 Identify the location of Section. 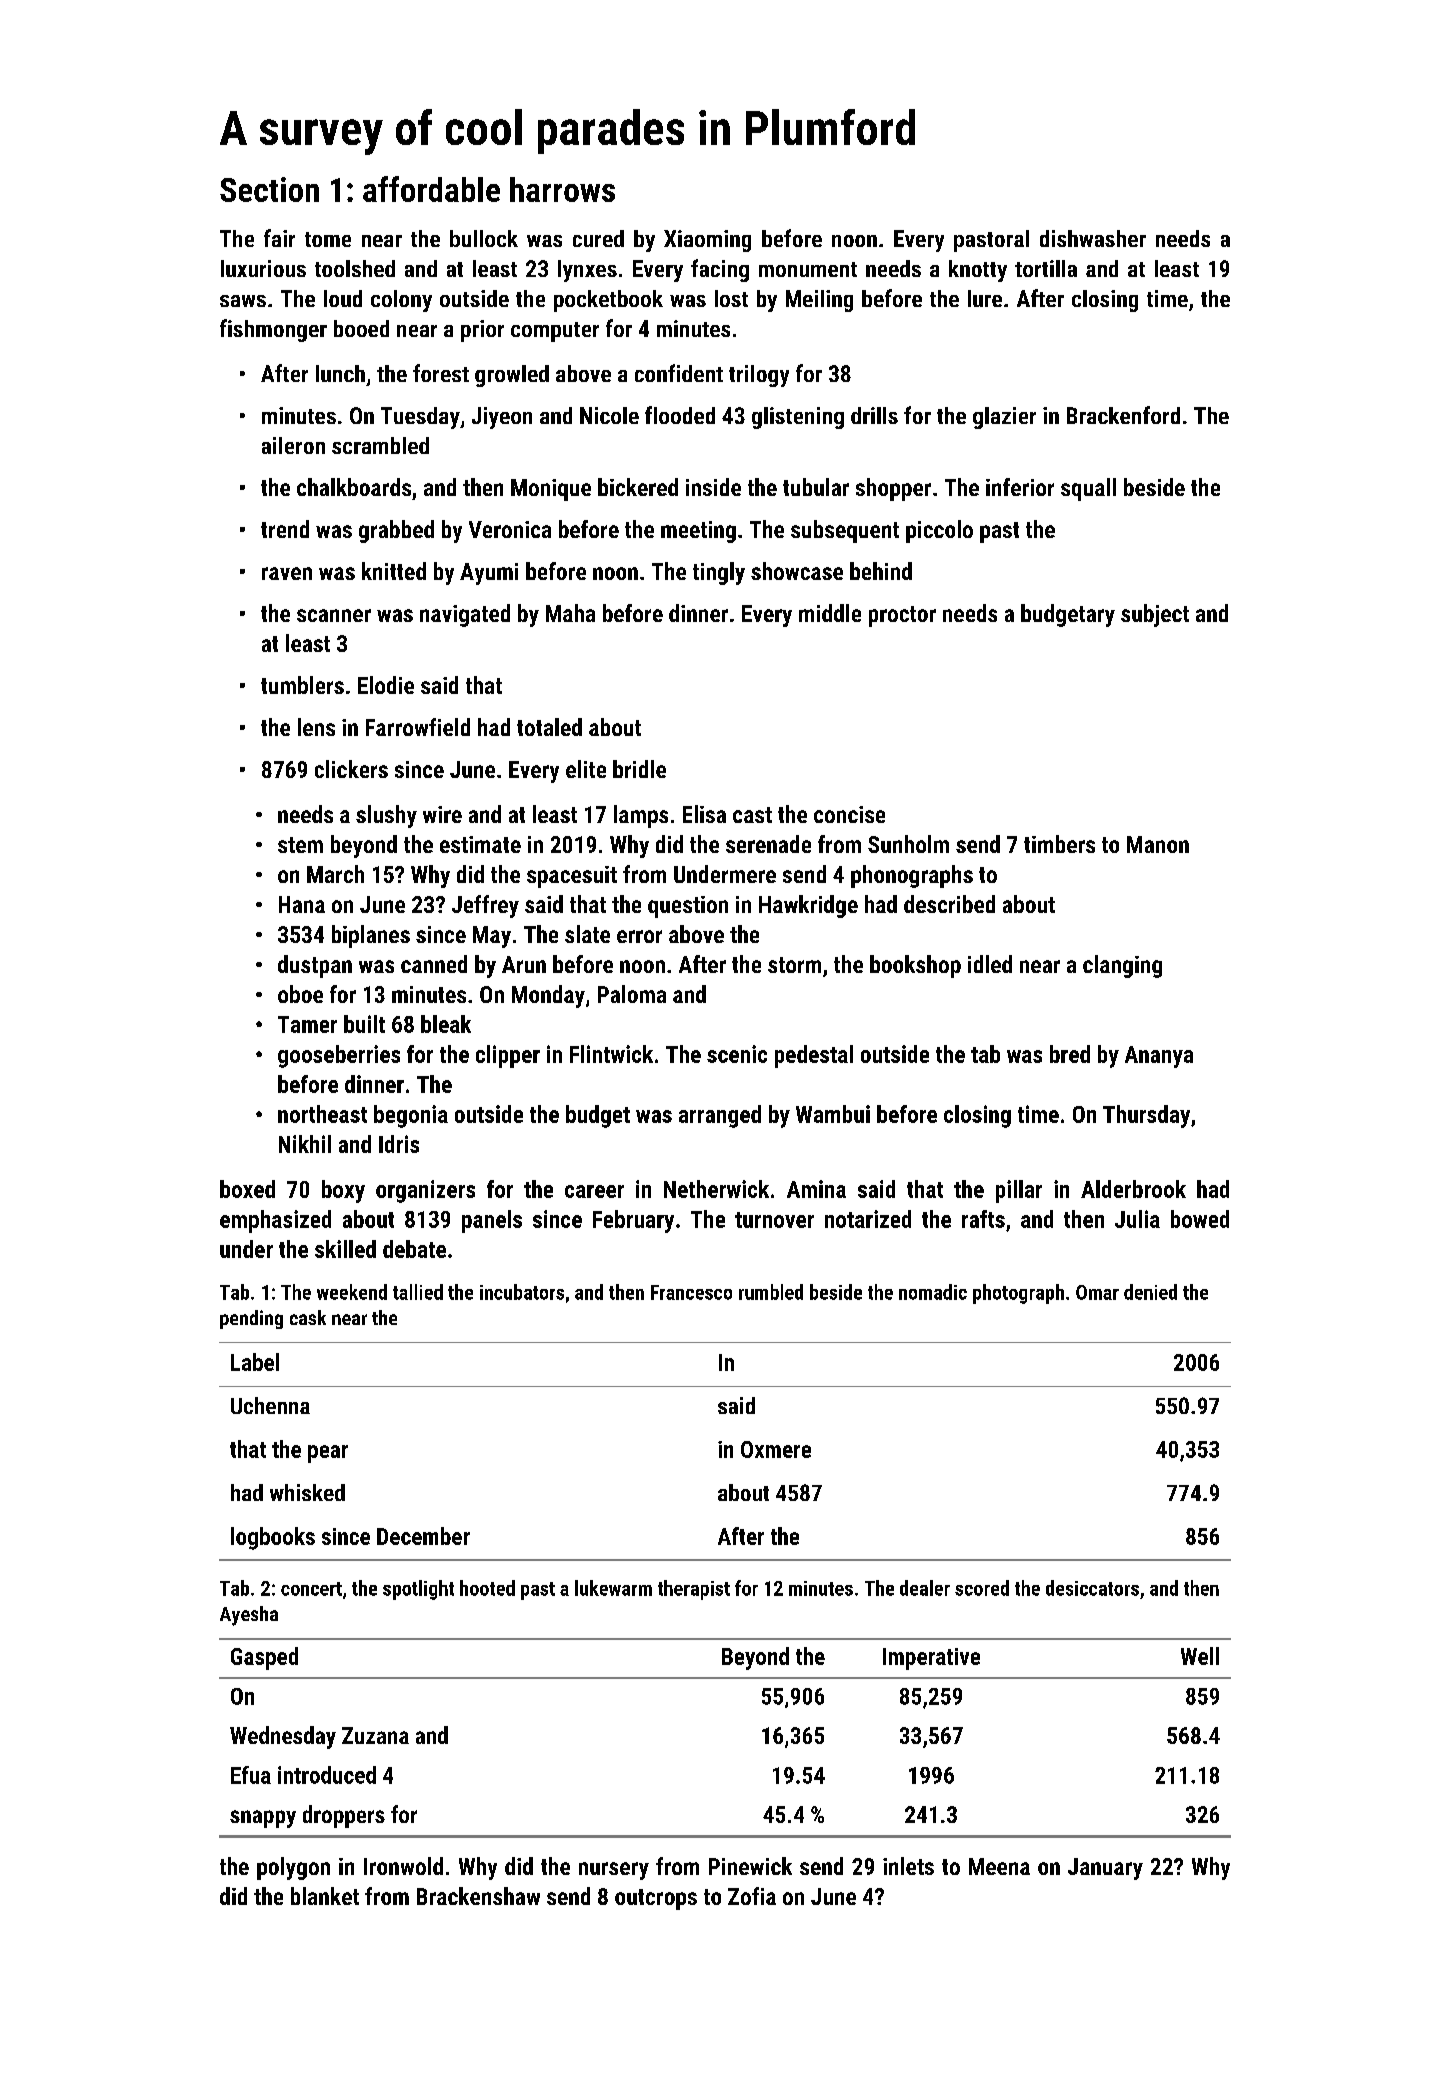
(269, 189).
